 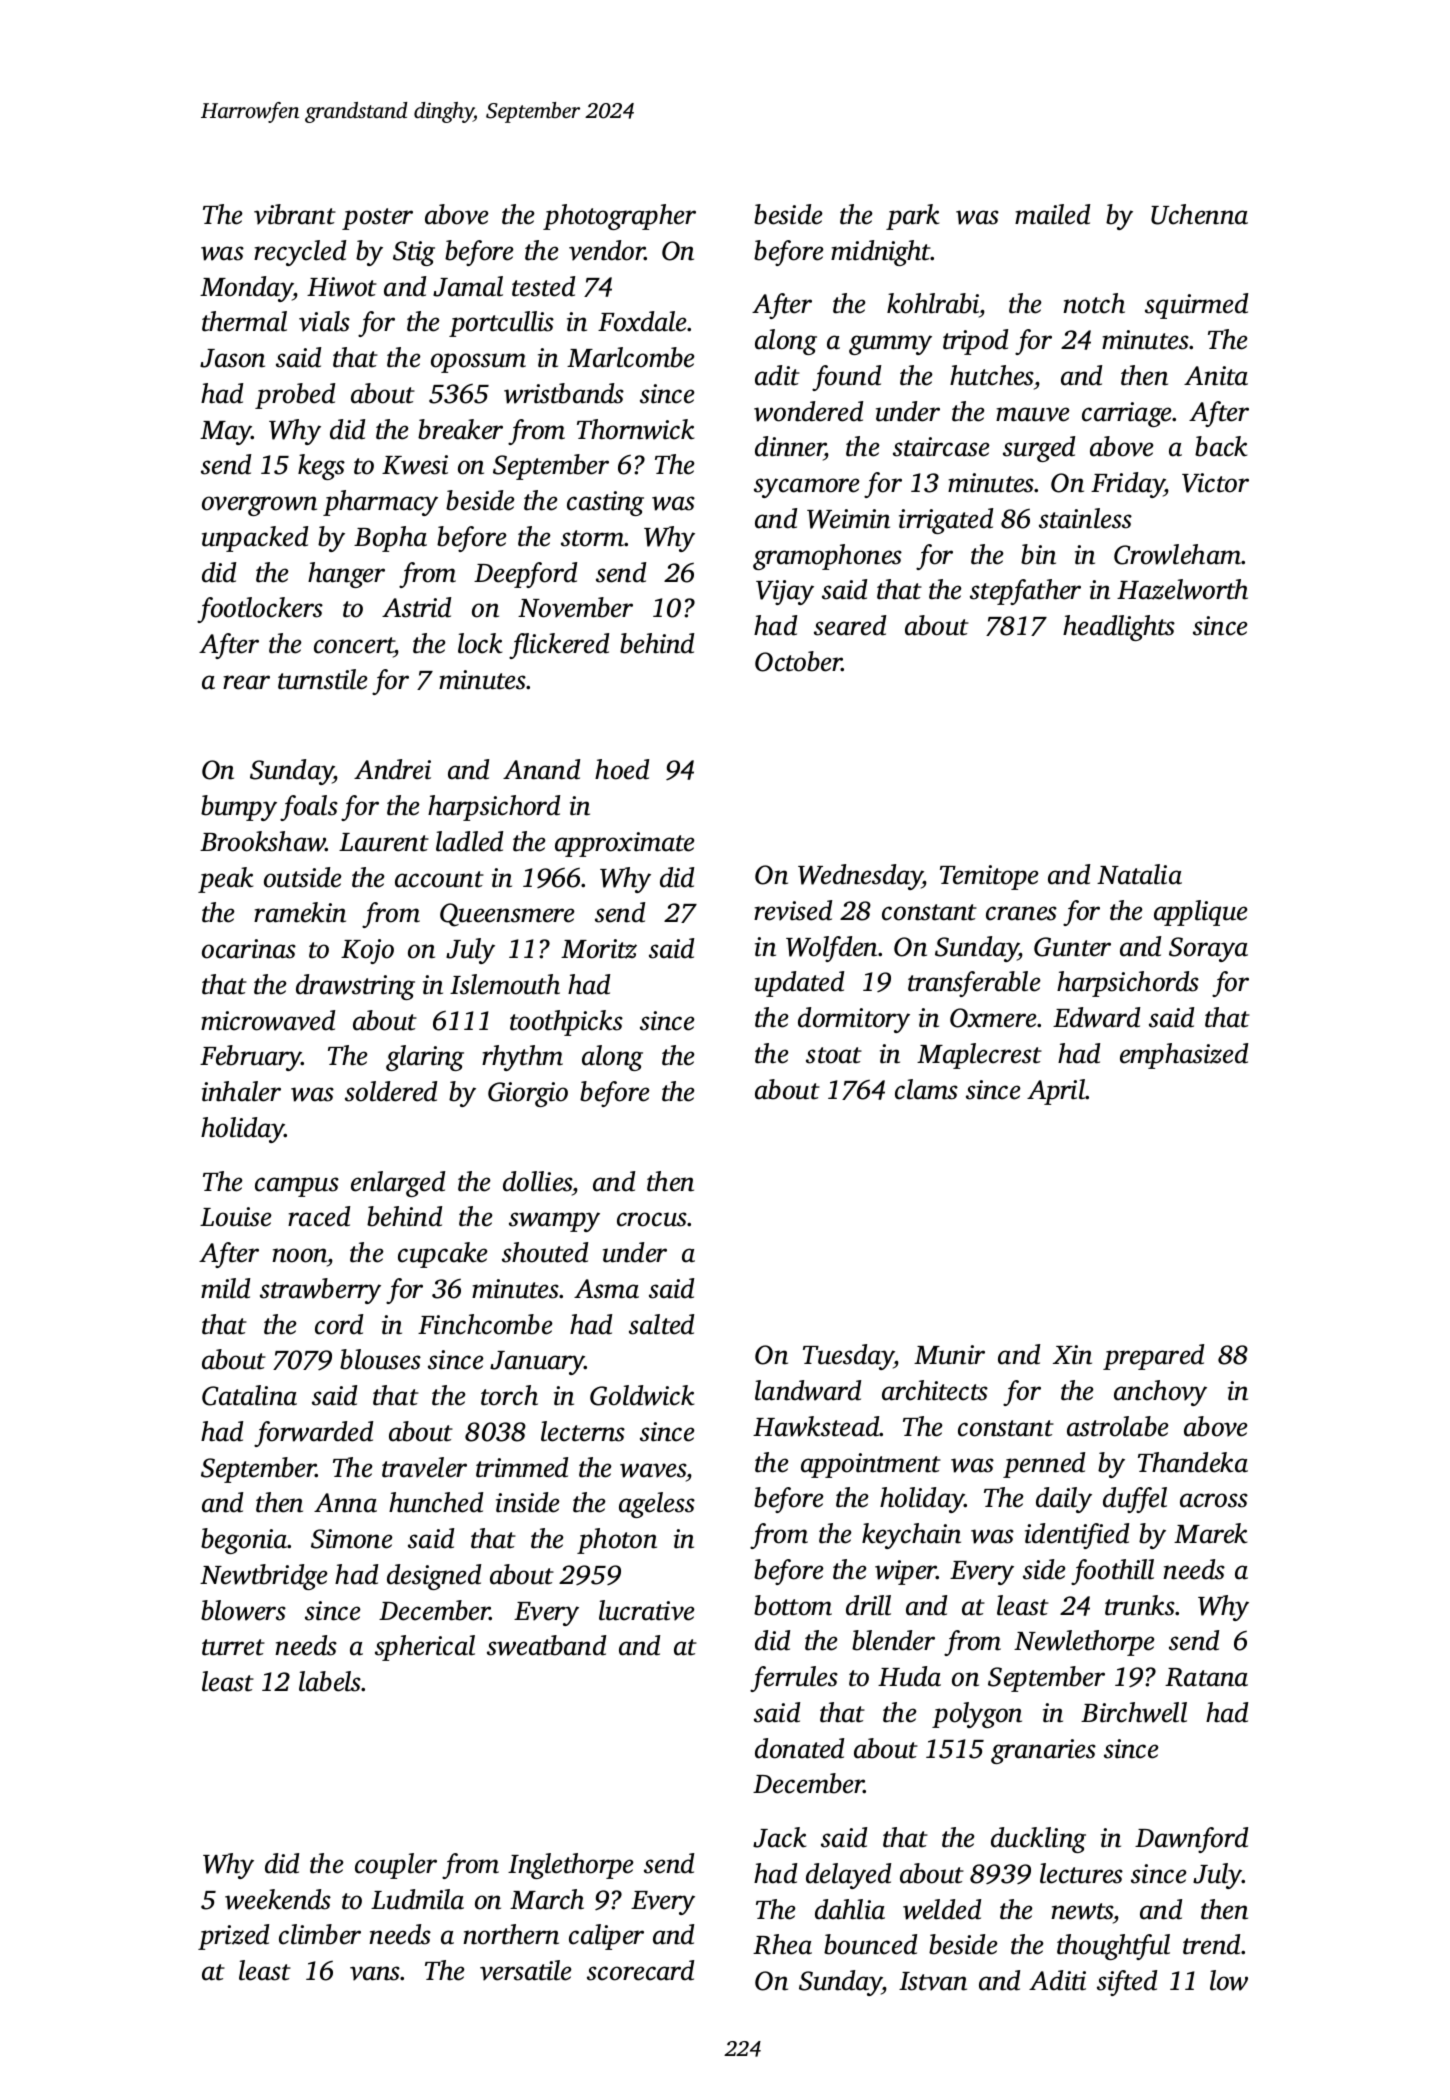 I want to click on Goldwick, so click(x=642, y=1395).
